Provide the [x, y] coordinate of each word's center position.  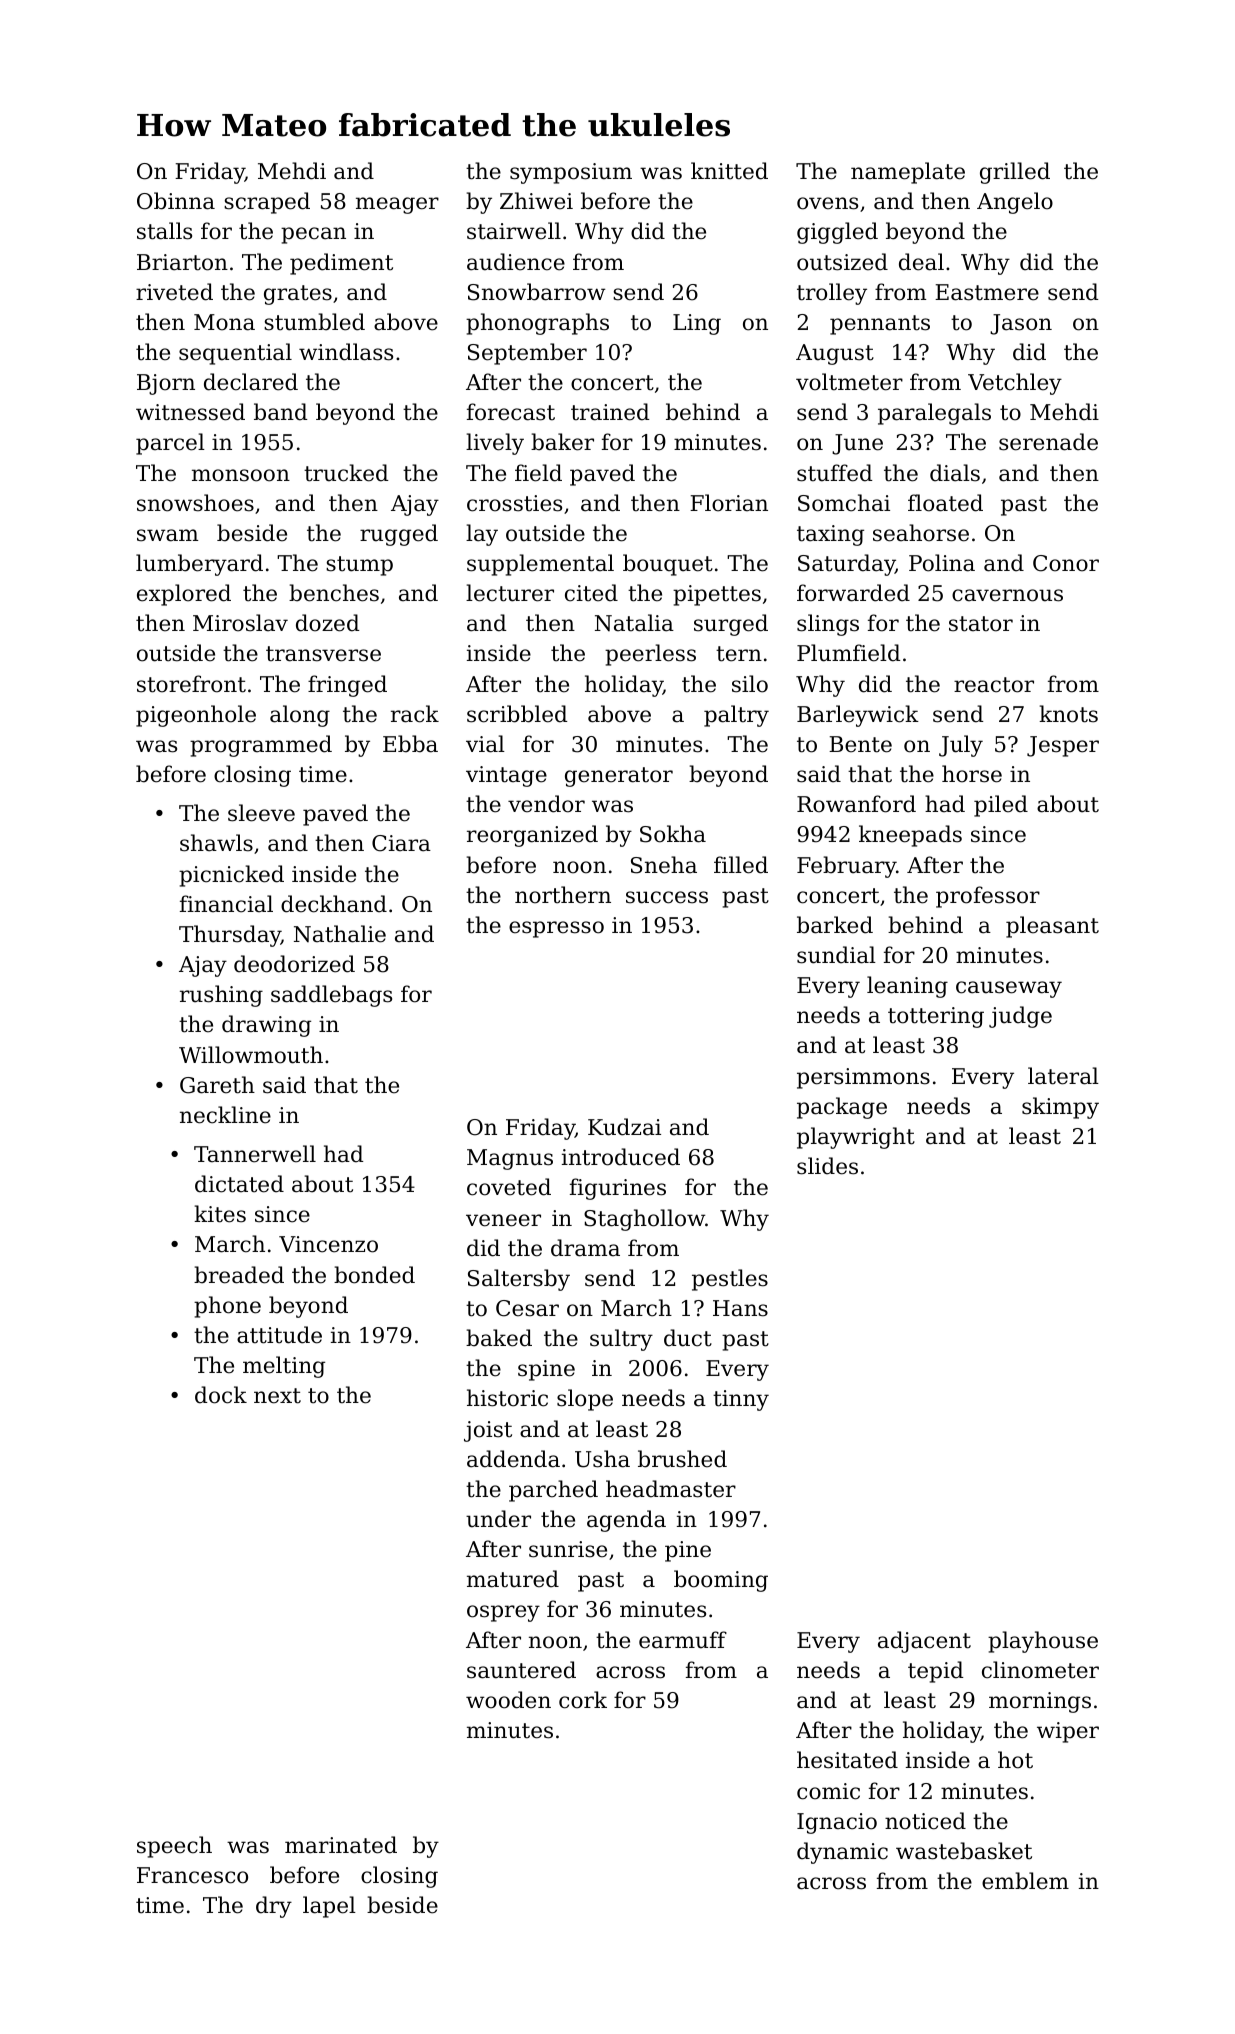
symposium [571, 173]
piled [1001, 806]
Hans [740, 1308]
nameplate [908, 173]
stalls [164, 231]
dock [221, 1395]
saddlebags [331, 996]
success [667, 897]
